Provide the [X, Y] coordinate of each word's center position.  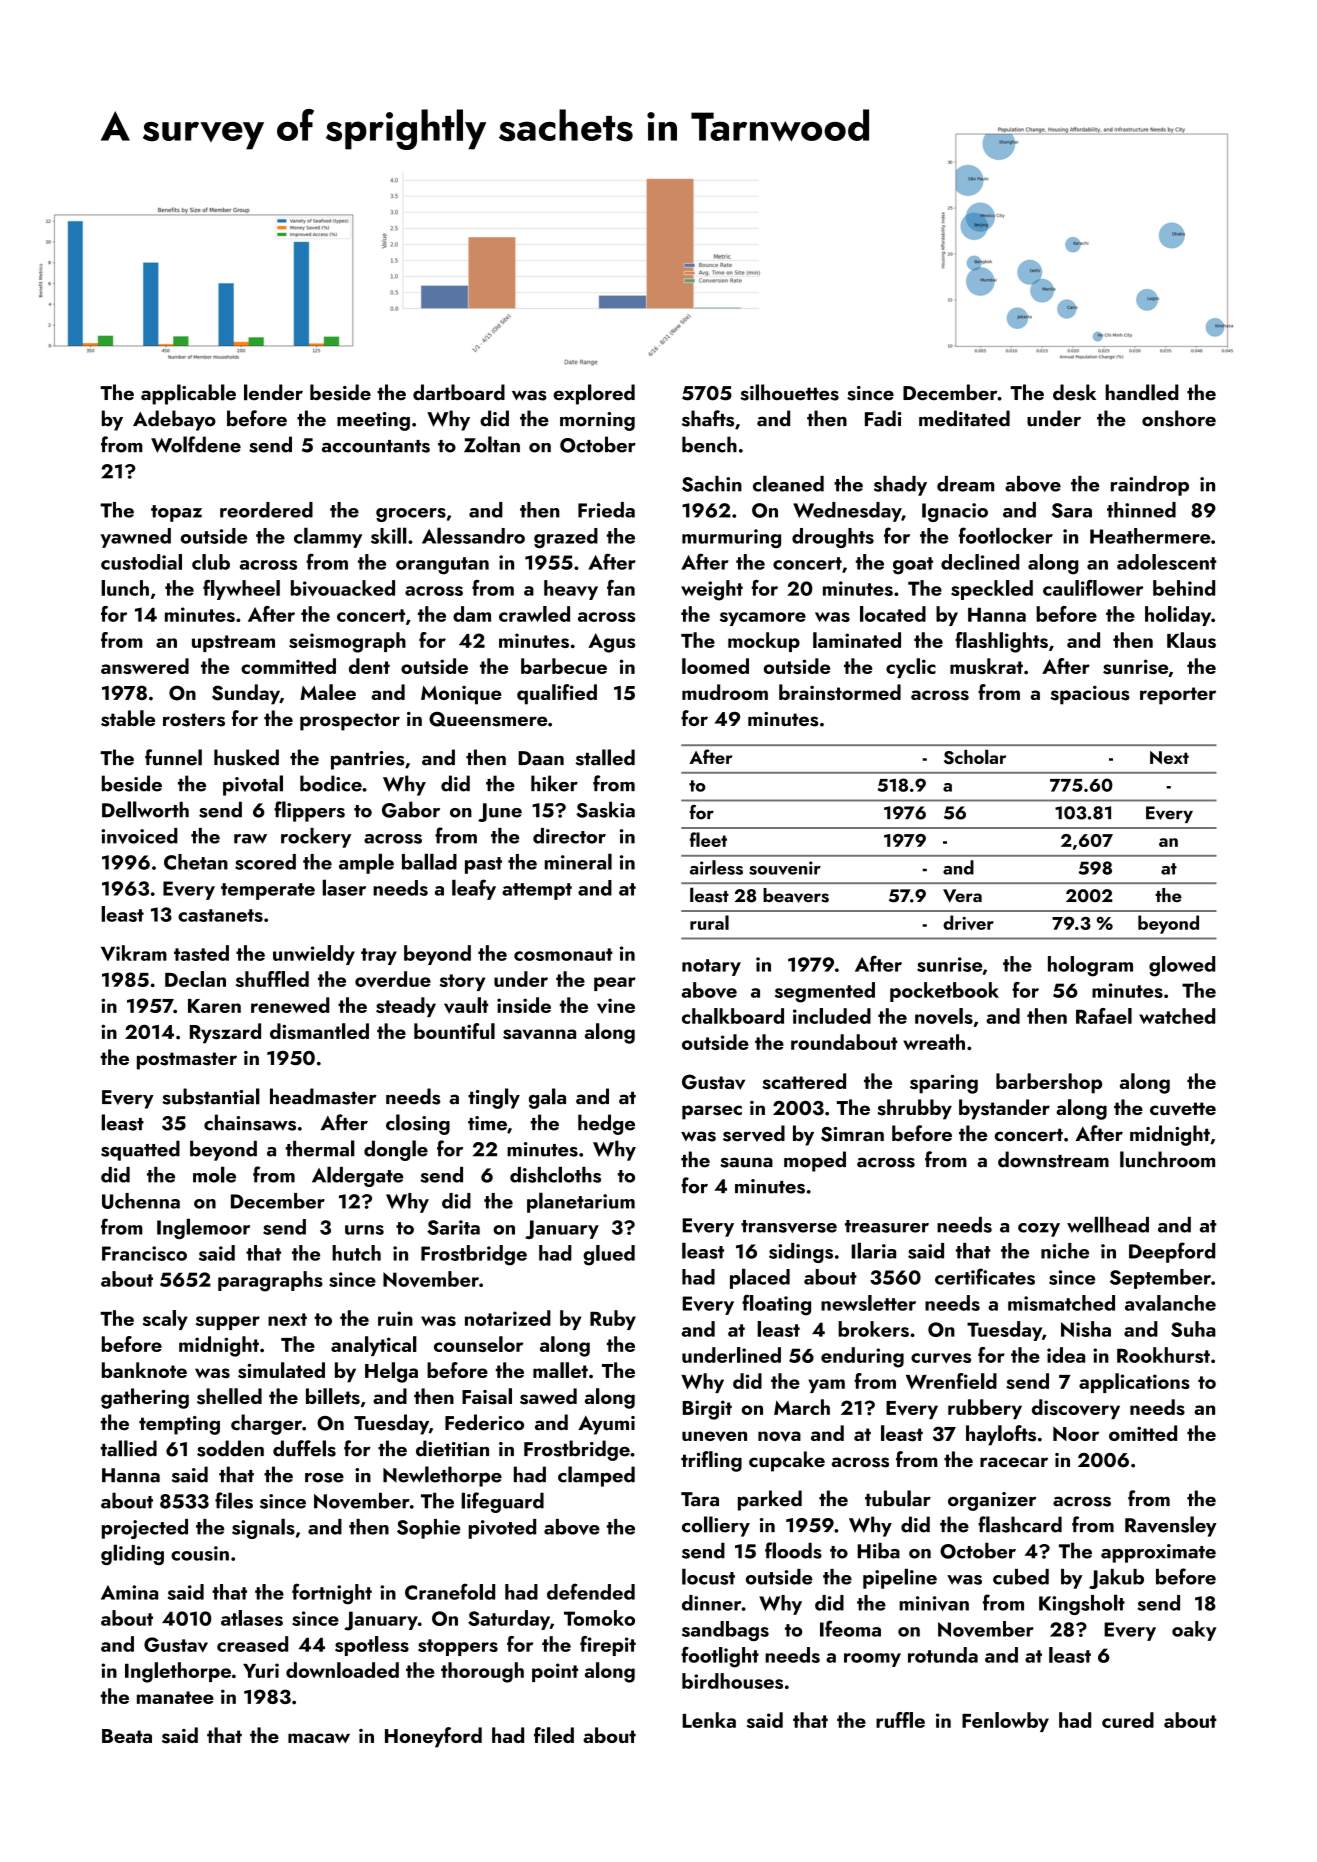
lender [273, 392]
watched [1177, 1016]
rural [709, 922]
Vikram [134, 953]
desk [1074, 392]
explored [594, 394]
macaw [319, 1738]
